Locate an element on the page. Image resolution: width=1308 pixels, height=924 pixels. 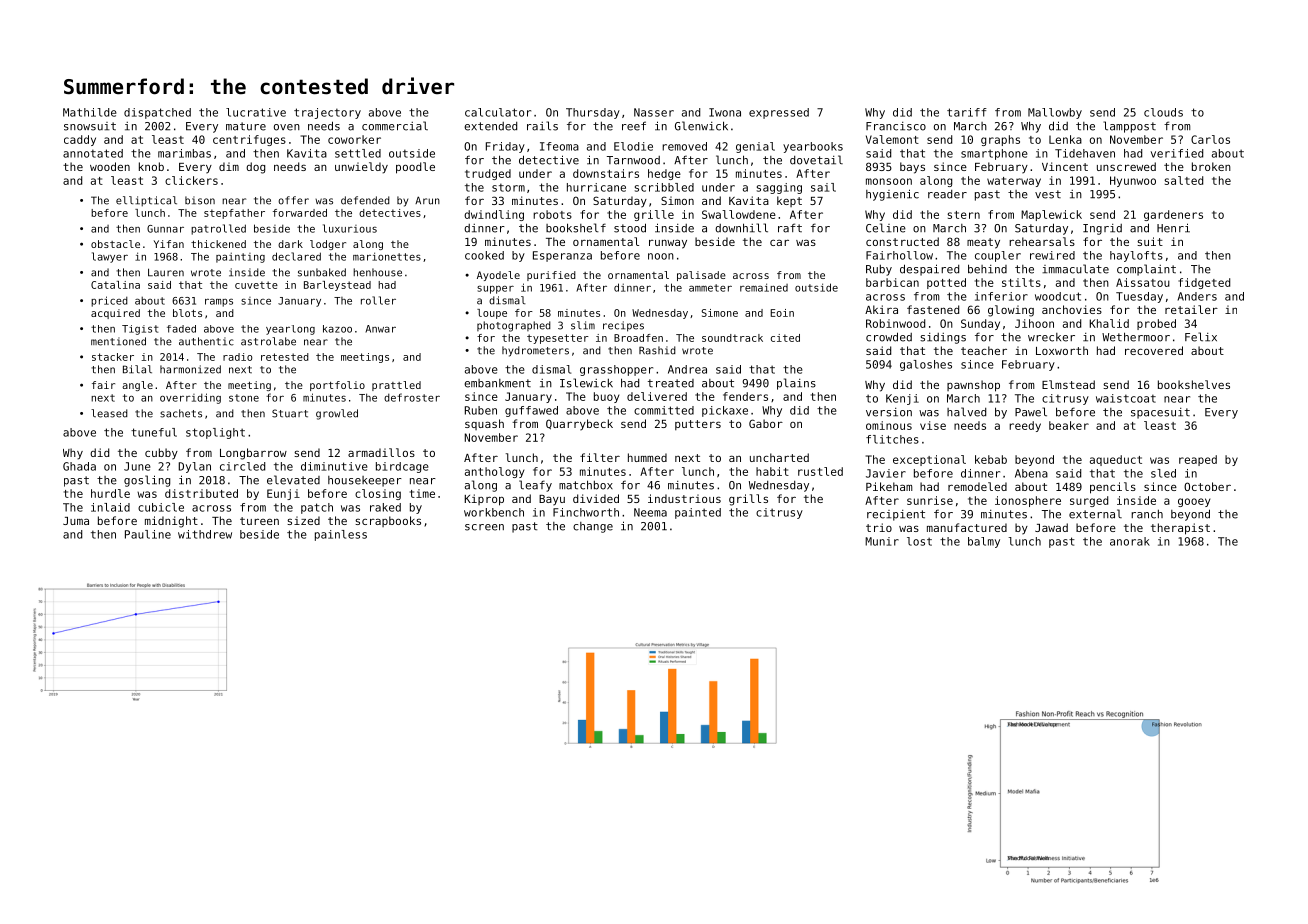
scribbled is located at coordinates (664, 187).
